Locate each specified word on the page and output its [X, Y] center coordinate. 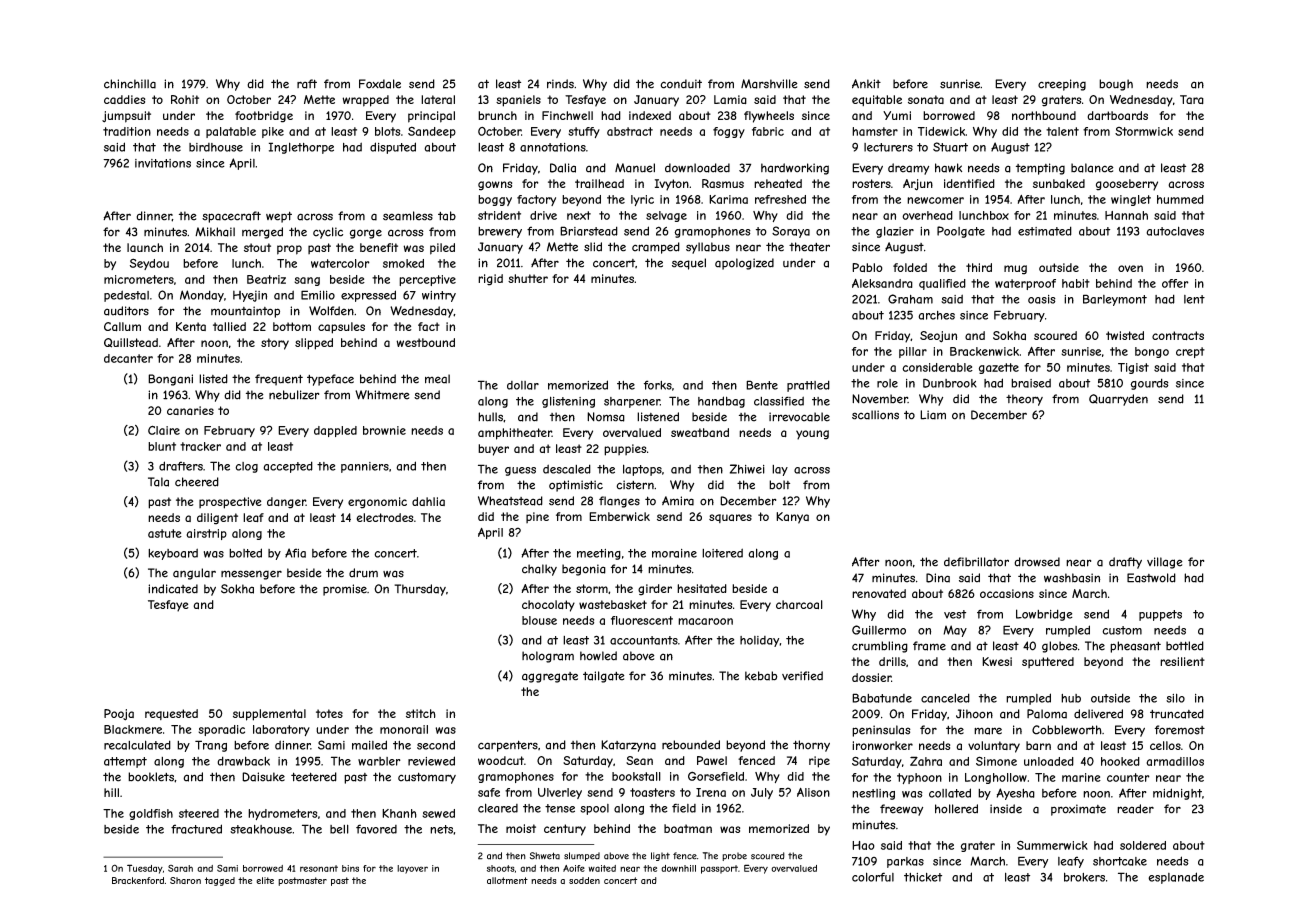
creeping [1062, 85]
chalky [539, 570]
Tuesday [145, 869]
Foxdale [380, 84]
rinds [560, 84]
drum [363, 573]
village [1165, 563]
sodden [584, 880]
